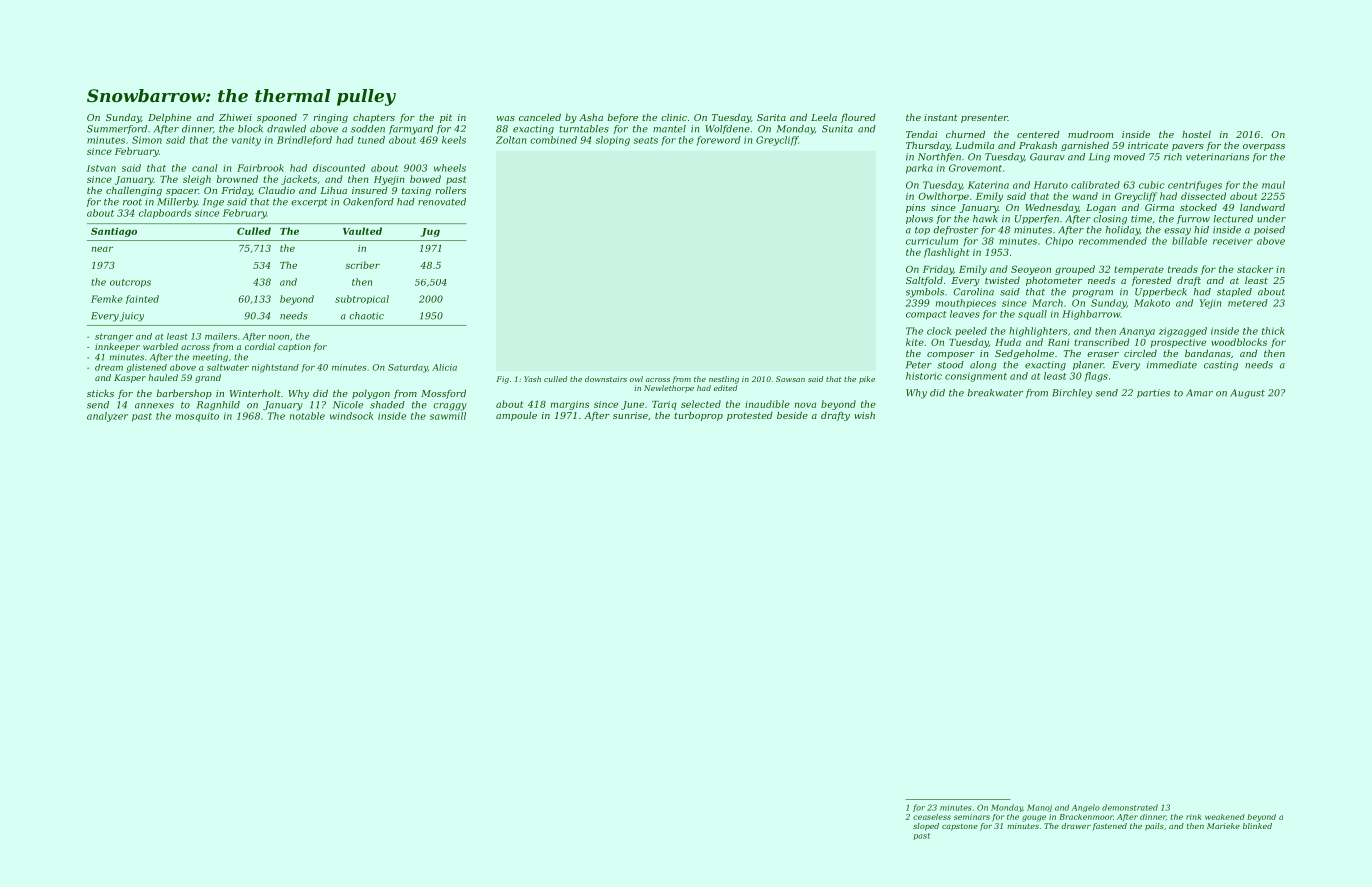 The width and height of the screenshot is (1372, 887). I want to click on temperate, so click(1139, 270).
